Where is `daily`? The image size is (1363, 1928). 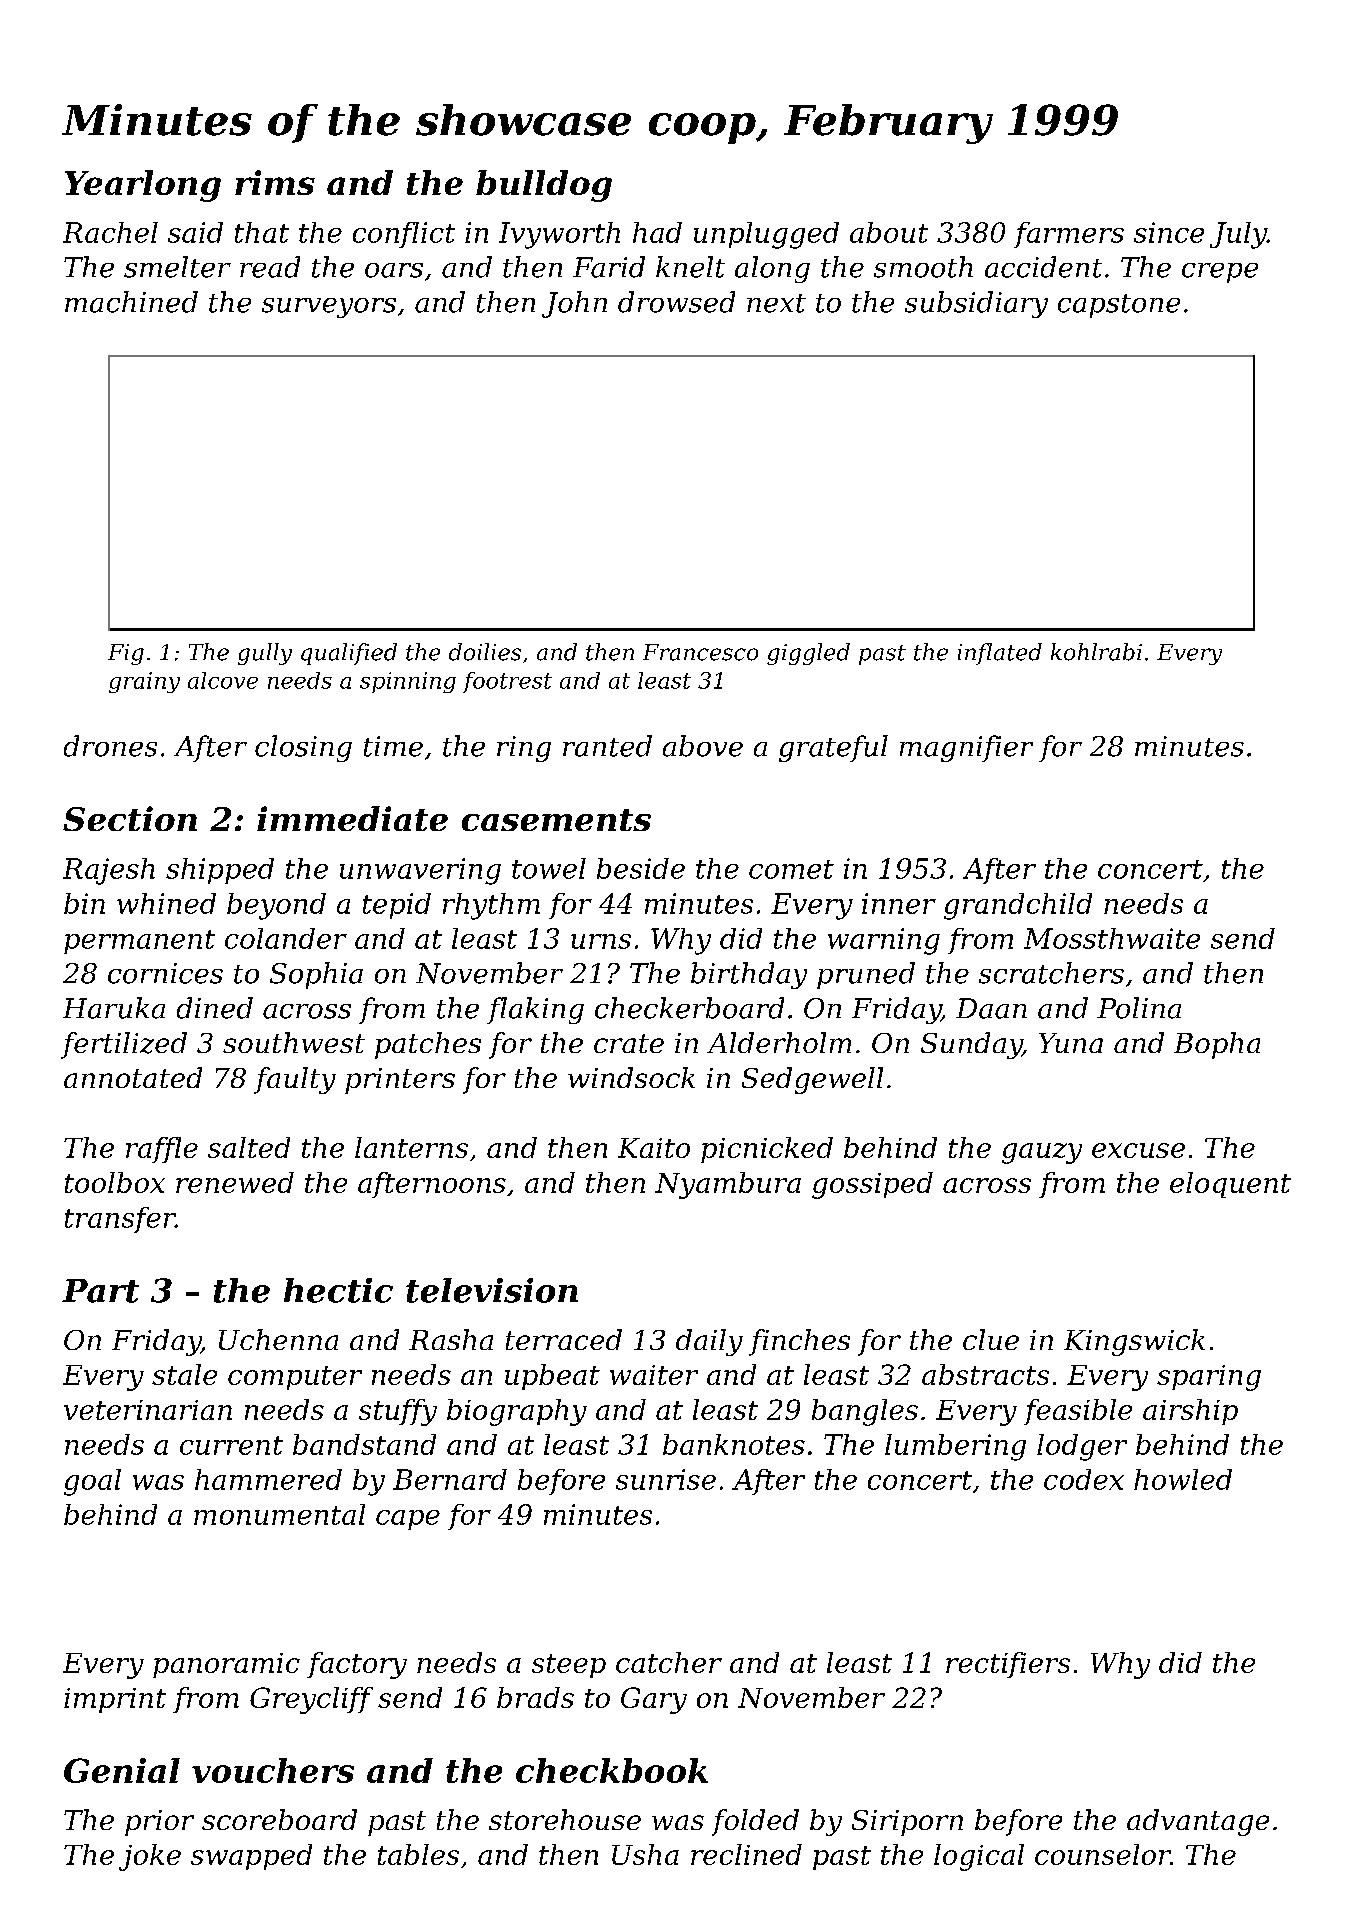 daily is located at coordinates (709, 1342).
